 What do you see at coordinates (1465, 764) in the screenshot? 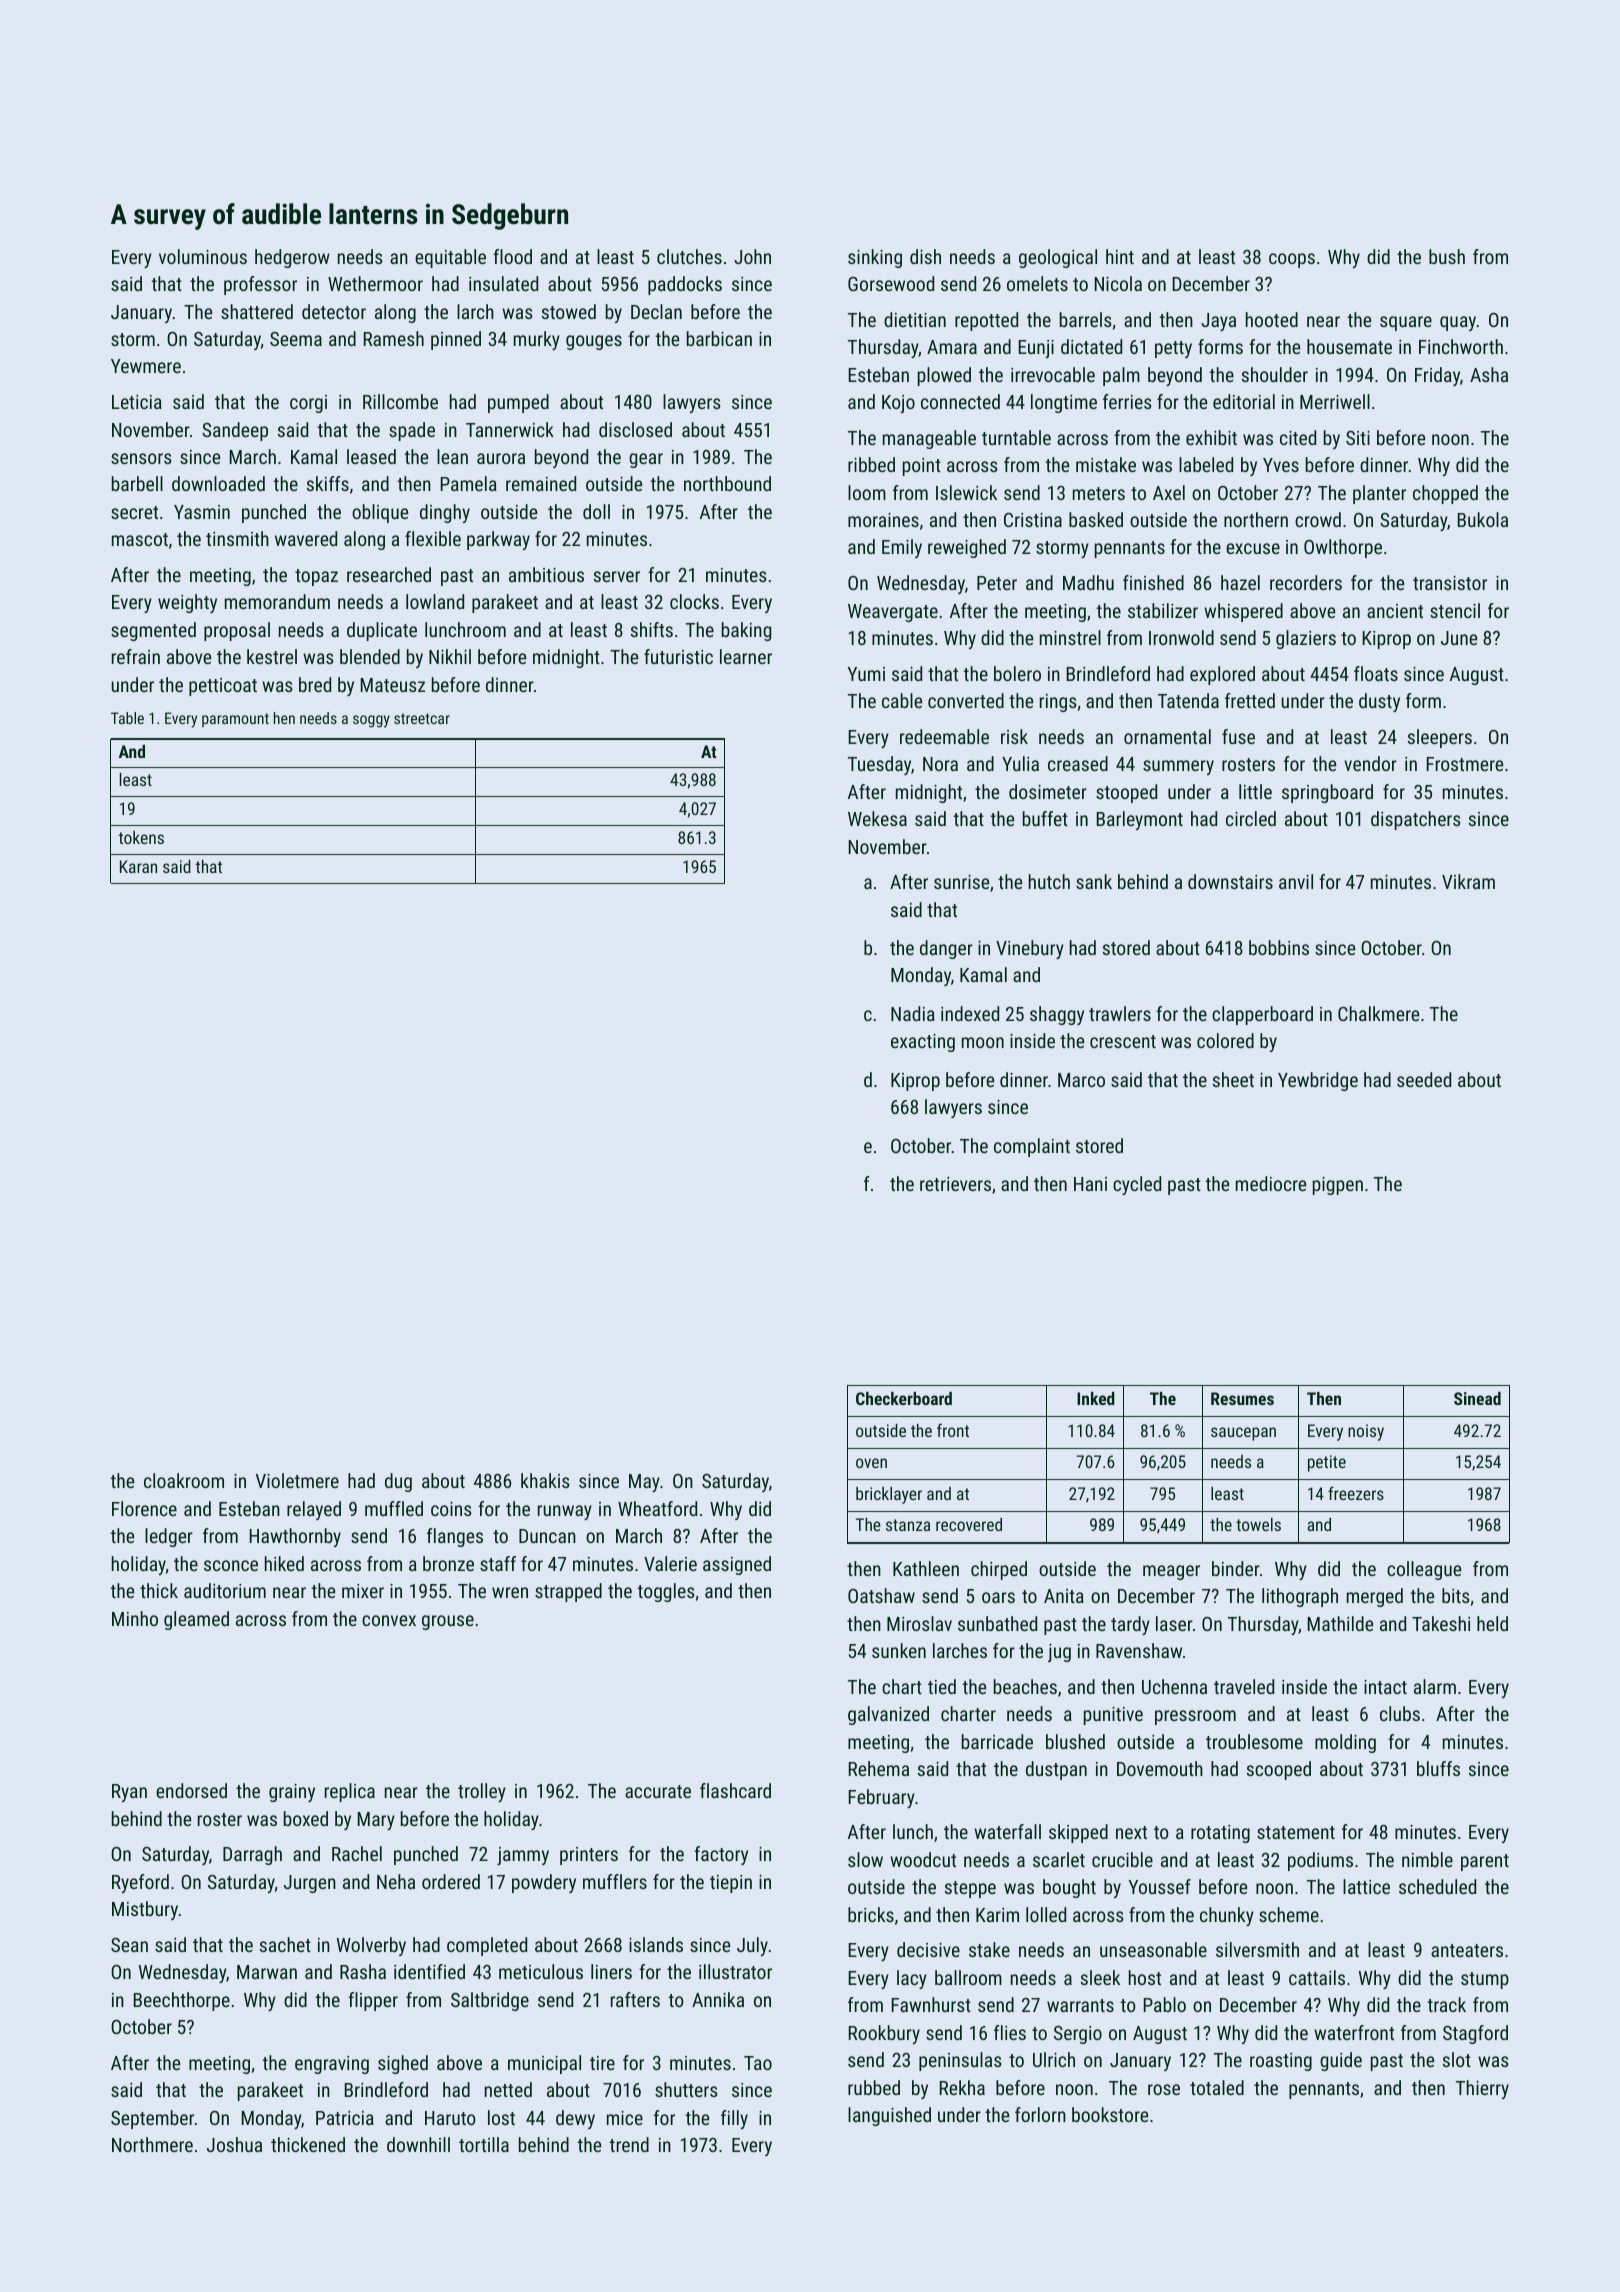
I see `Frostmere` at bounding box center [1465, 764].
